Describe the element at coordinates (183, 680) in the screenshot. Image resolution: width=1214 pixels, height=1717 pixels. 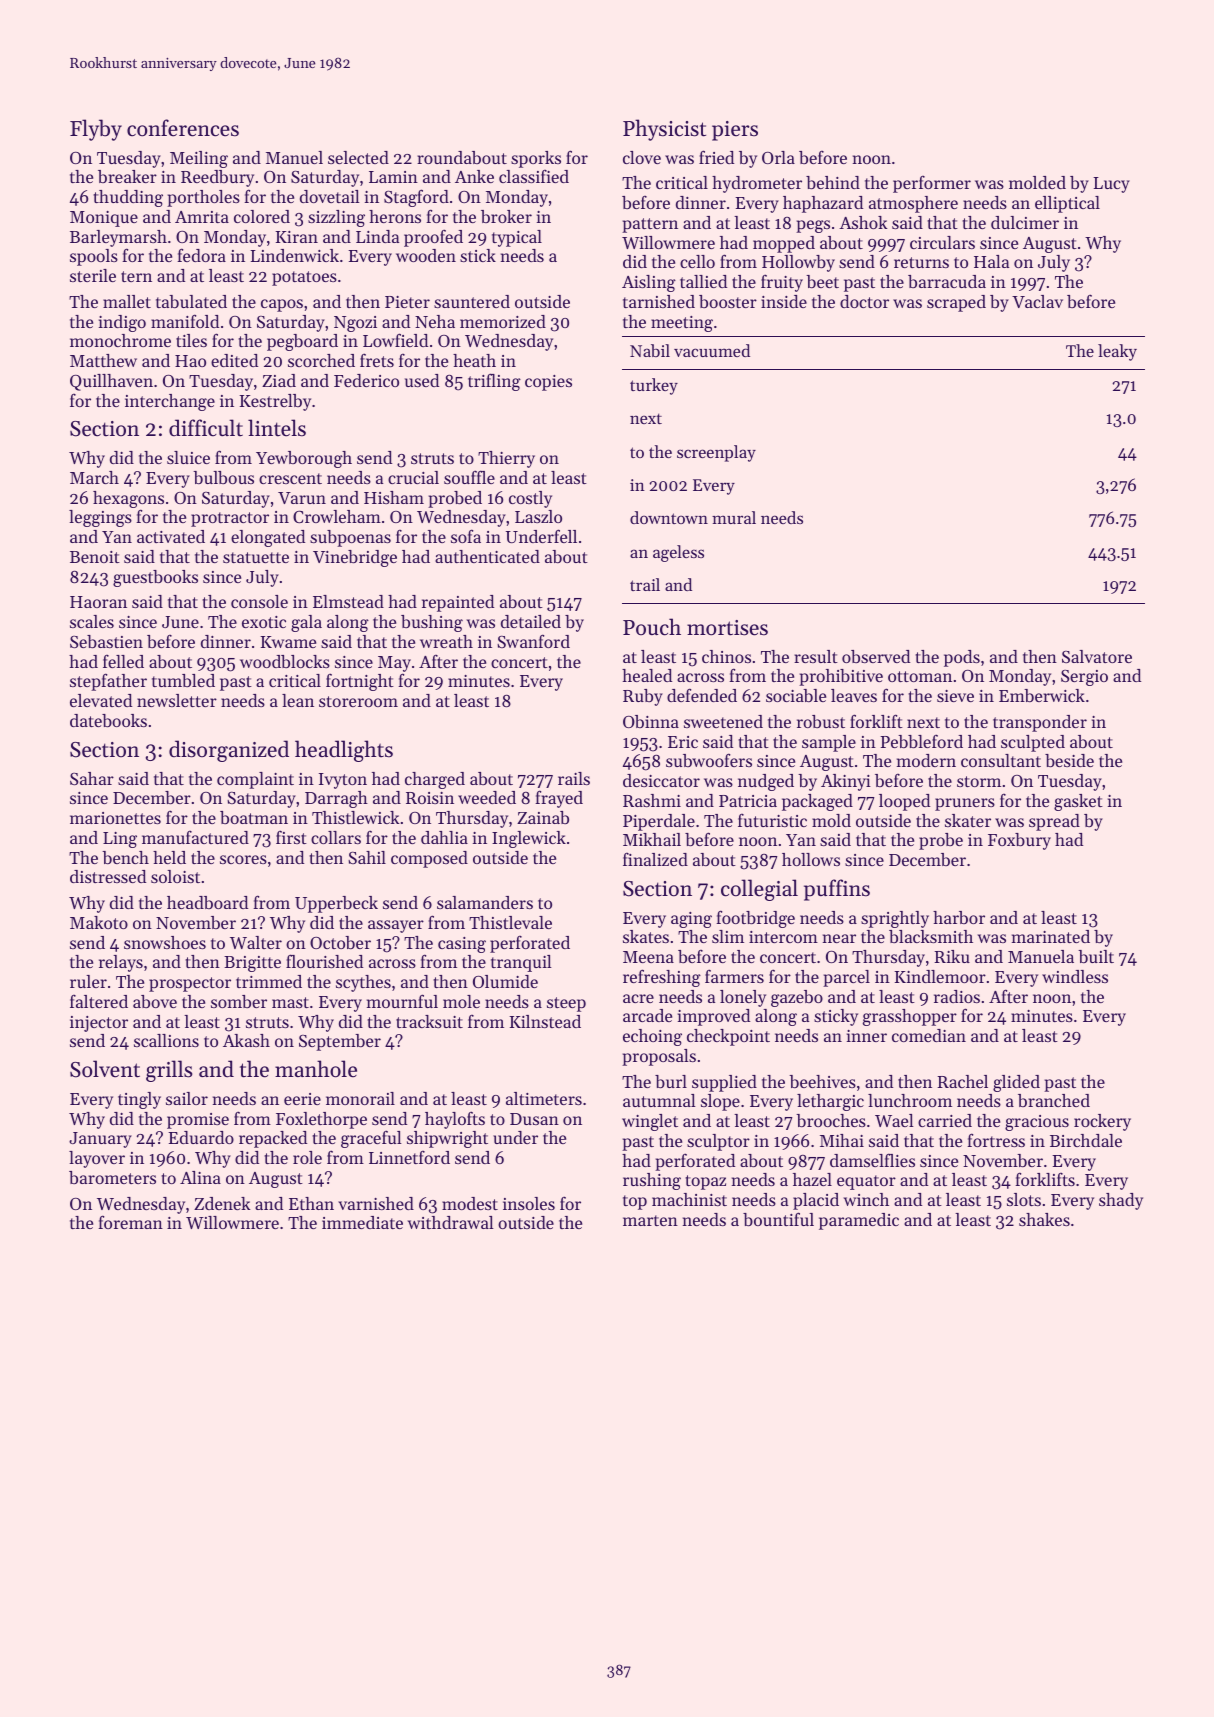
I see `tumbled` at that location.
